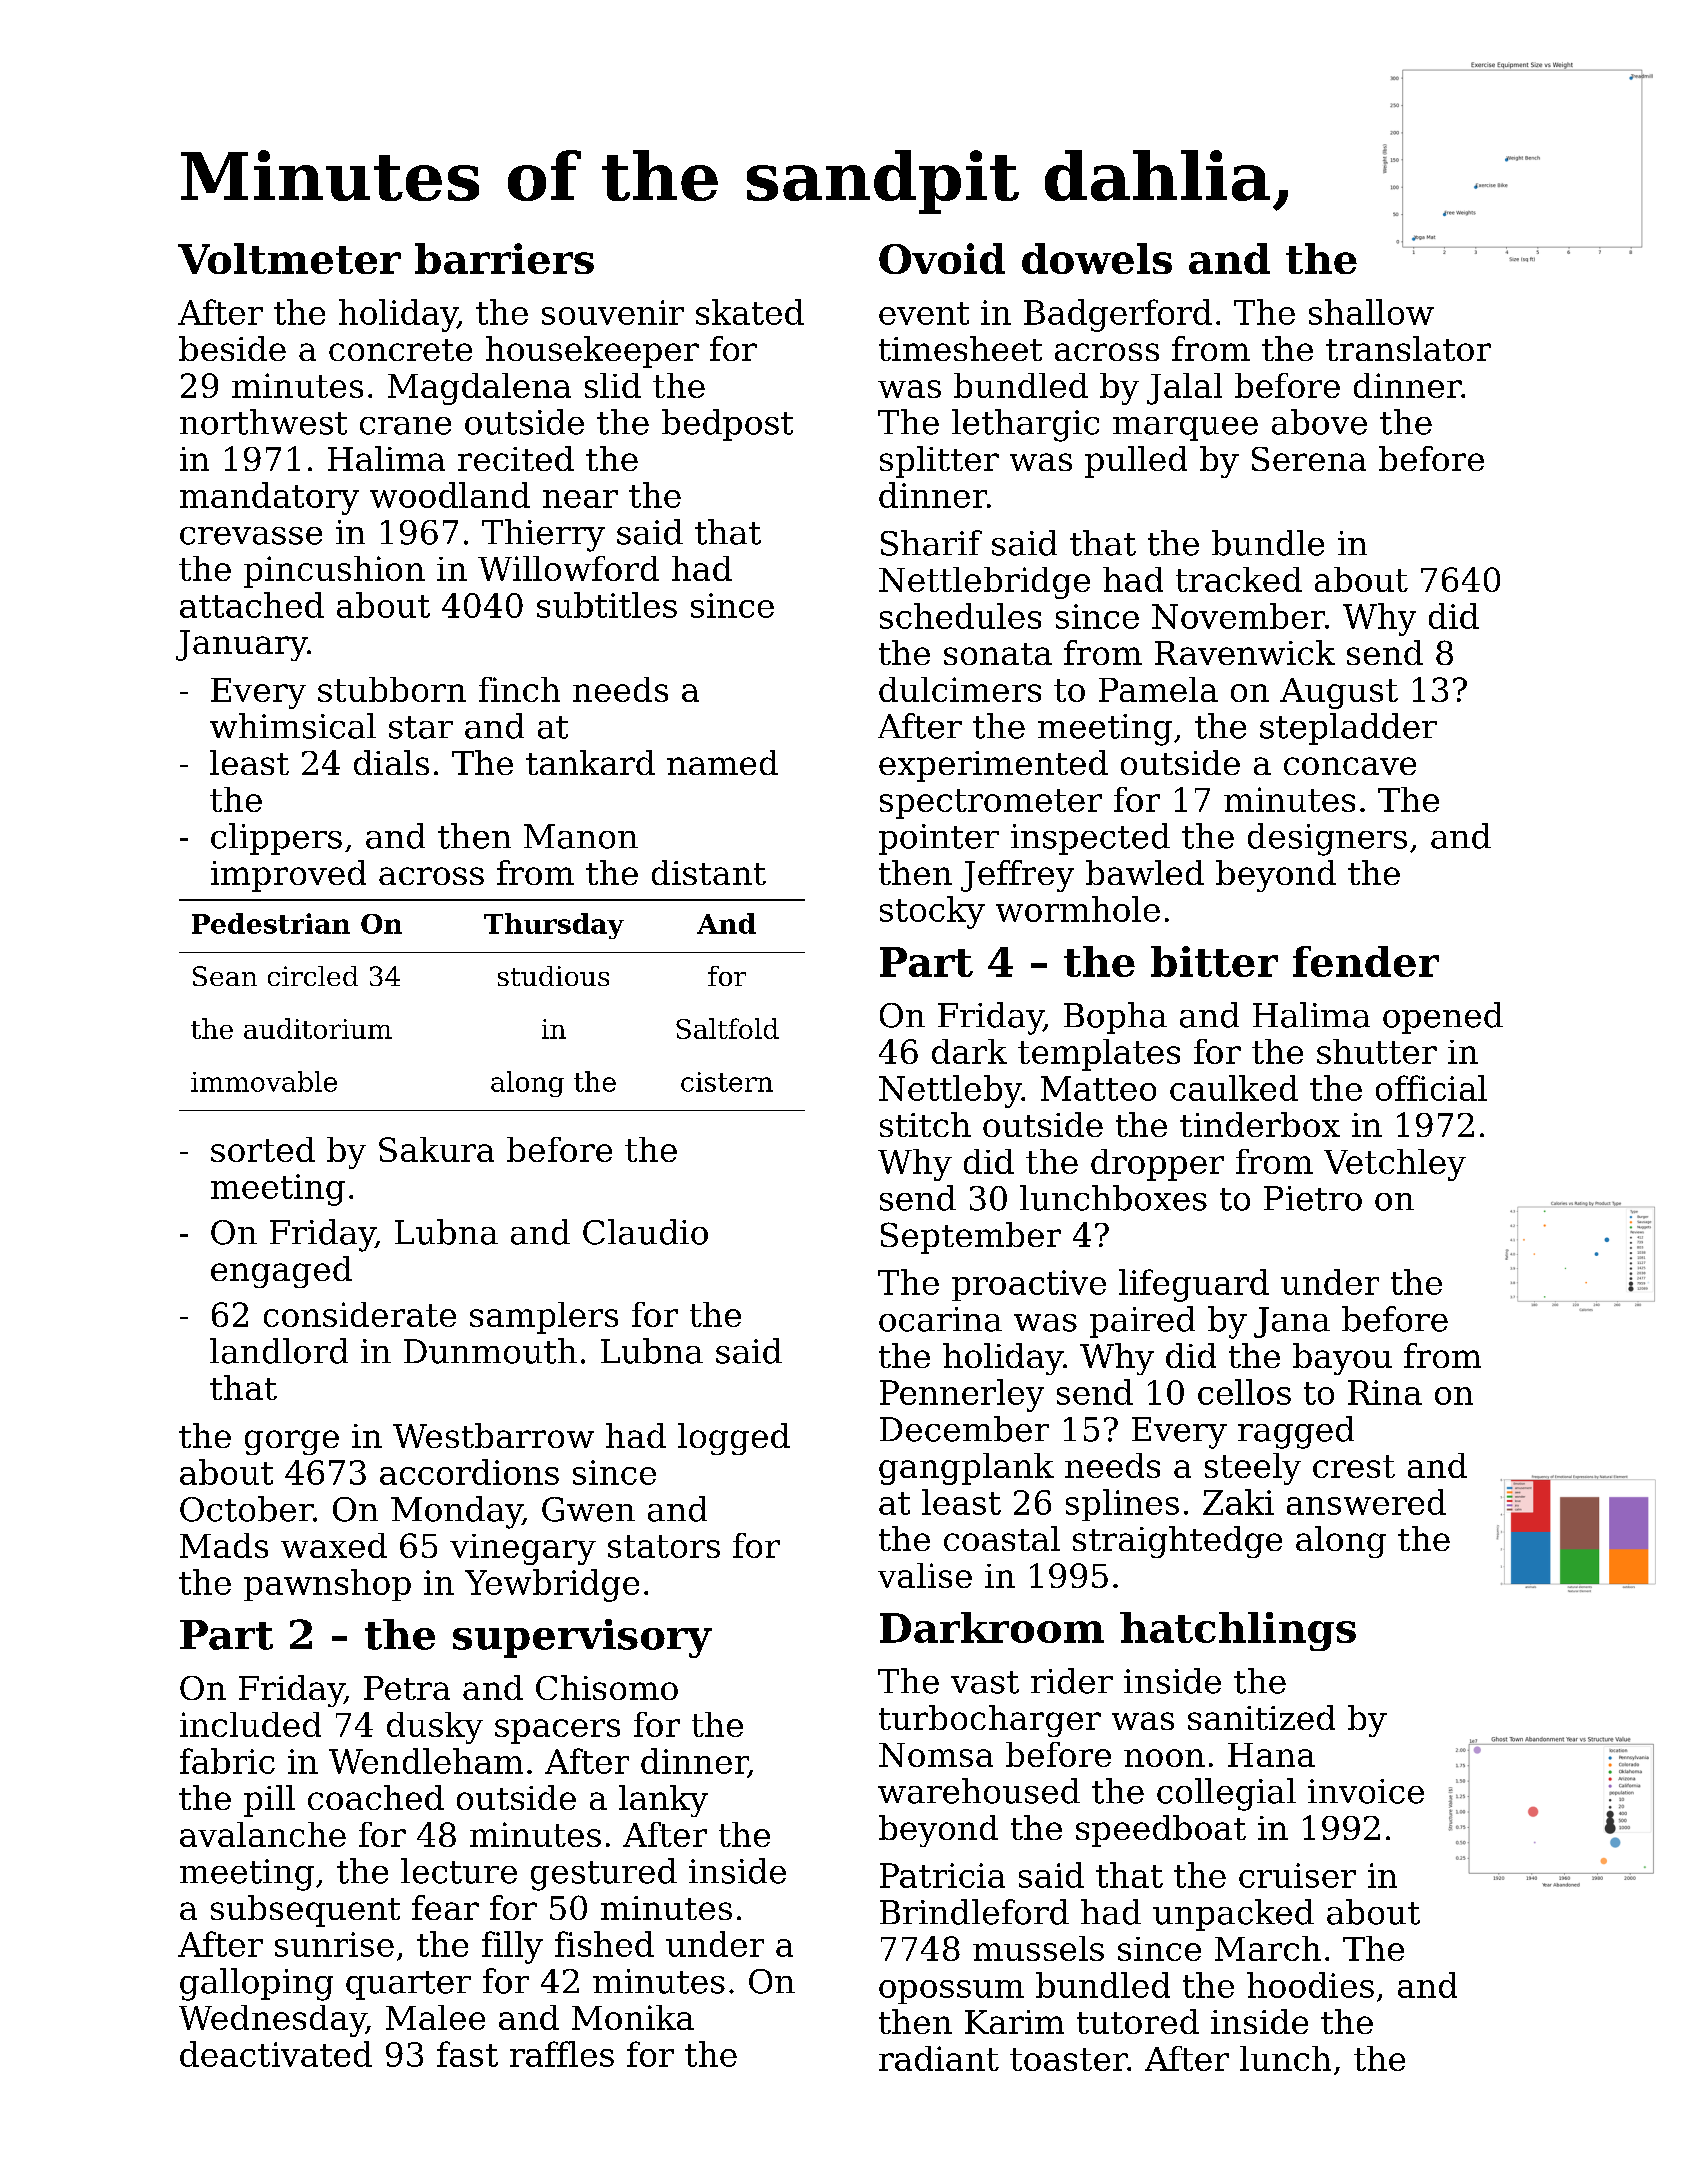  Describe the element at coordinates (289, 258) in the image. I see `Voltmeter` at that location.
